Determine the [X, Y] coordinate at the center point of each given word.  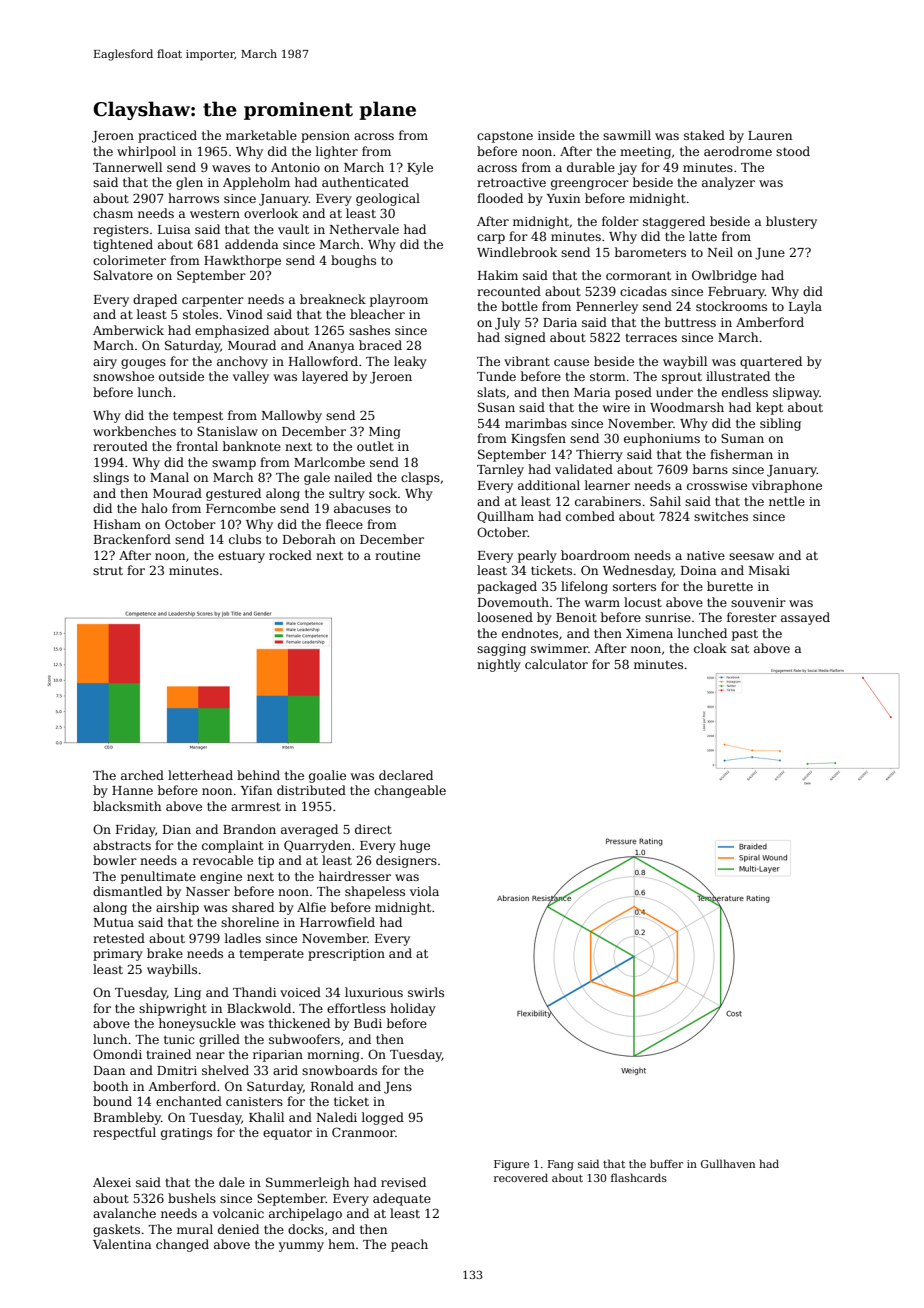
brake [165, 953]
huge [415, 846]
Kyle [420, 168]
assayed [805, 618]
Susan [496, 407]
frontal [197, 446]
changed [182, 1245]
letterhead [200, 775]
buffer [666, 1163]
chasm [113, 213]
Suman [742, 438]
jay [627, 169]
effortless [356, 1008]
